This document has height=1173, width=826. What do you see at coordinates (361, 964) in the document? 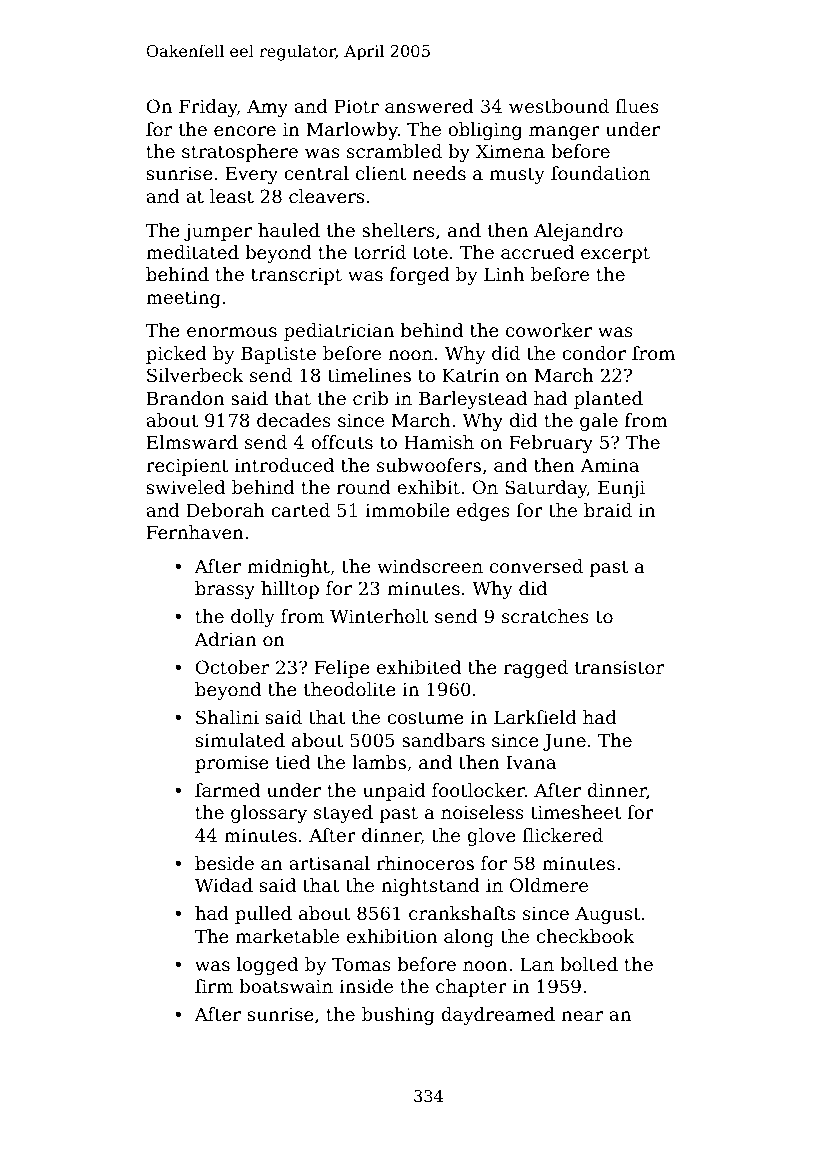
I see `Tomas` at bounding box center [361, 964].
